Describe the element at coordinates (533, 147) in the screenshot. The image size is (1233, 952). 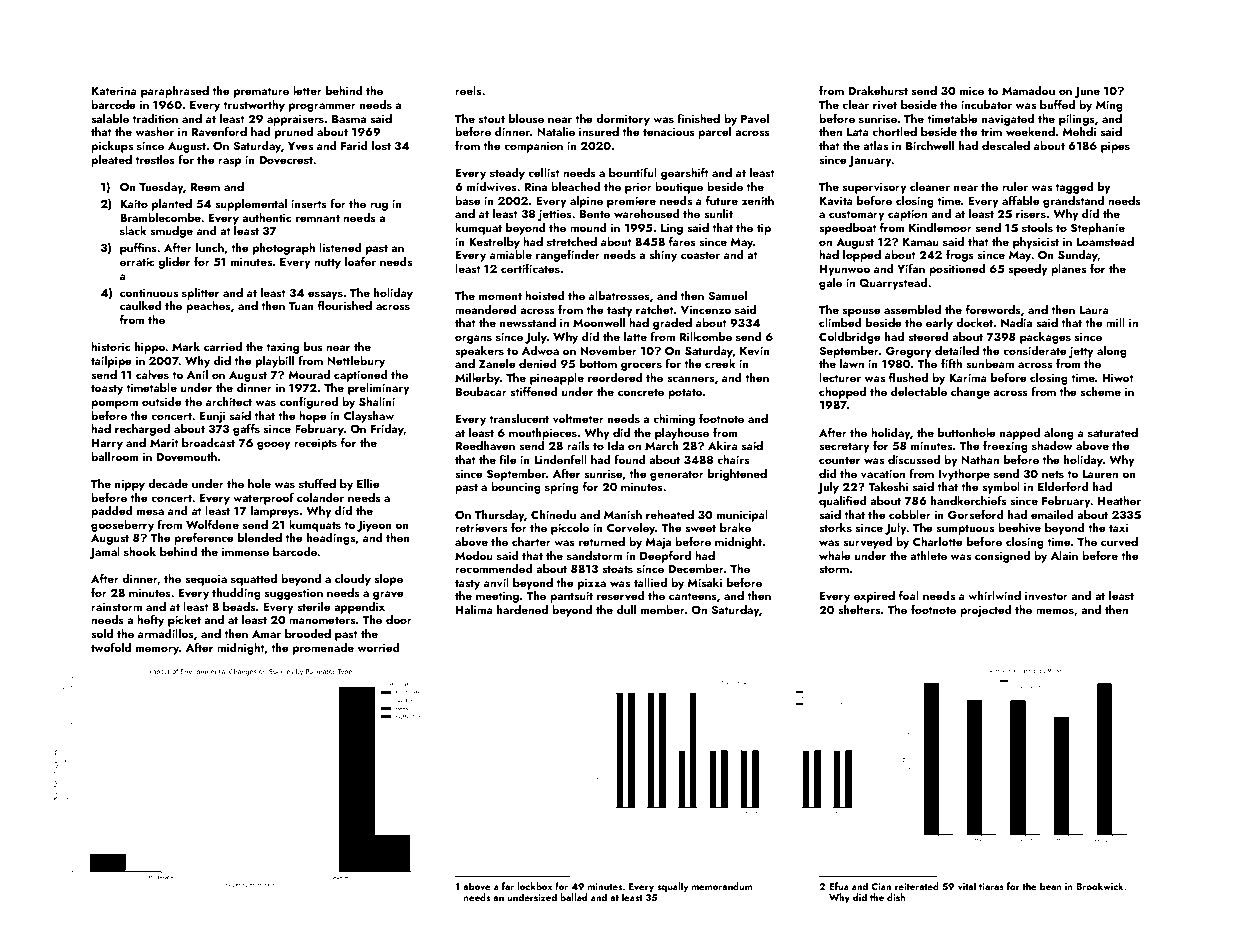
I see `companion` at that location.
